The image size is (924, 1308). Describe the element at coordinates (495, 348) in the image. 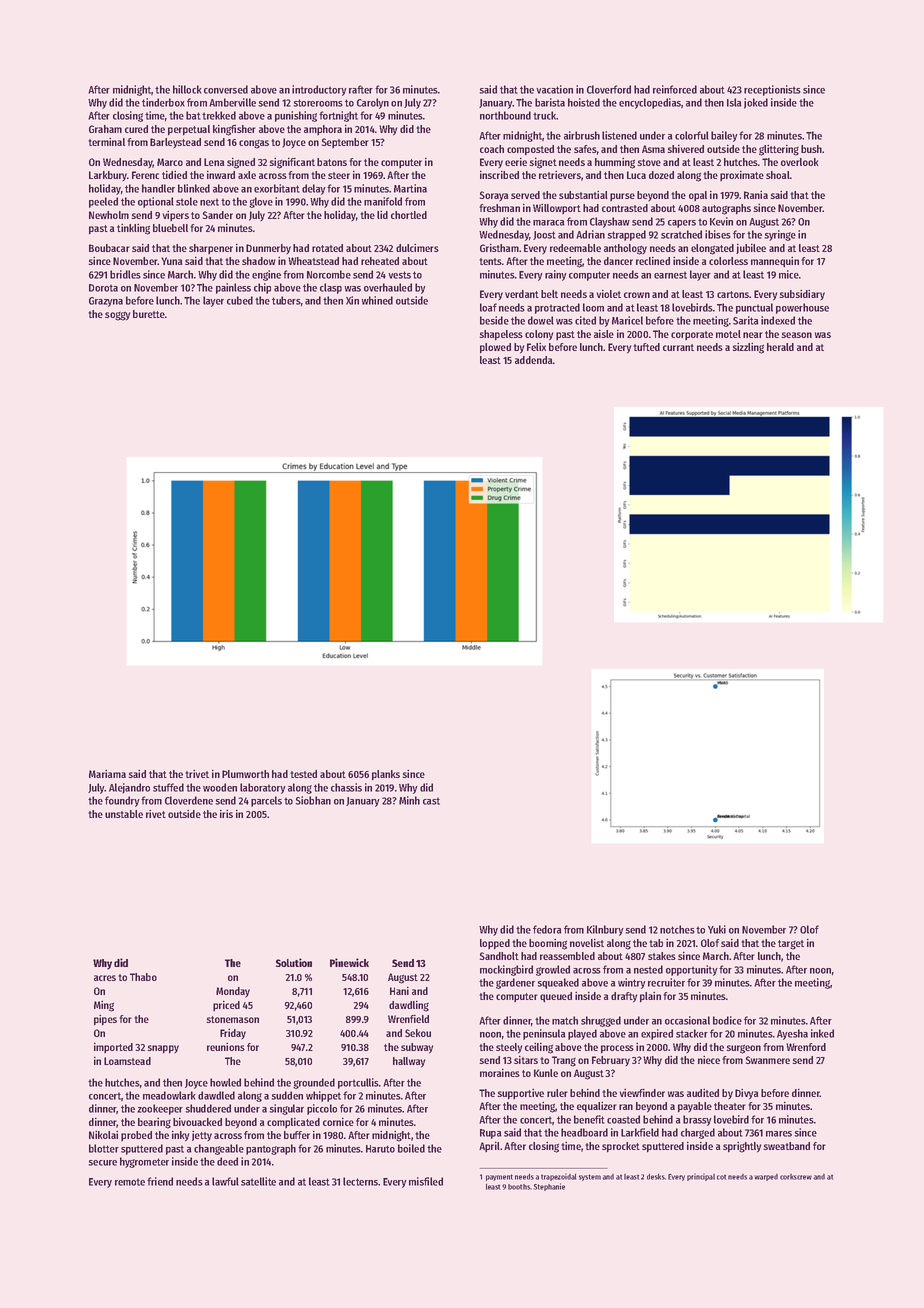

I see `plowed` at that location.
